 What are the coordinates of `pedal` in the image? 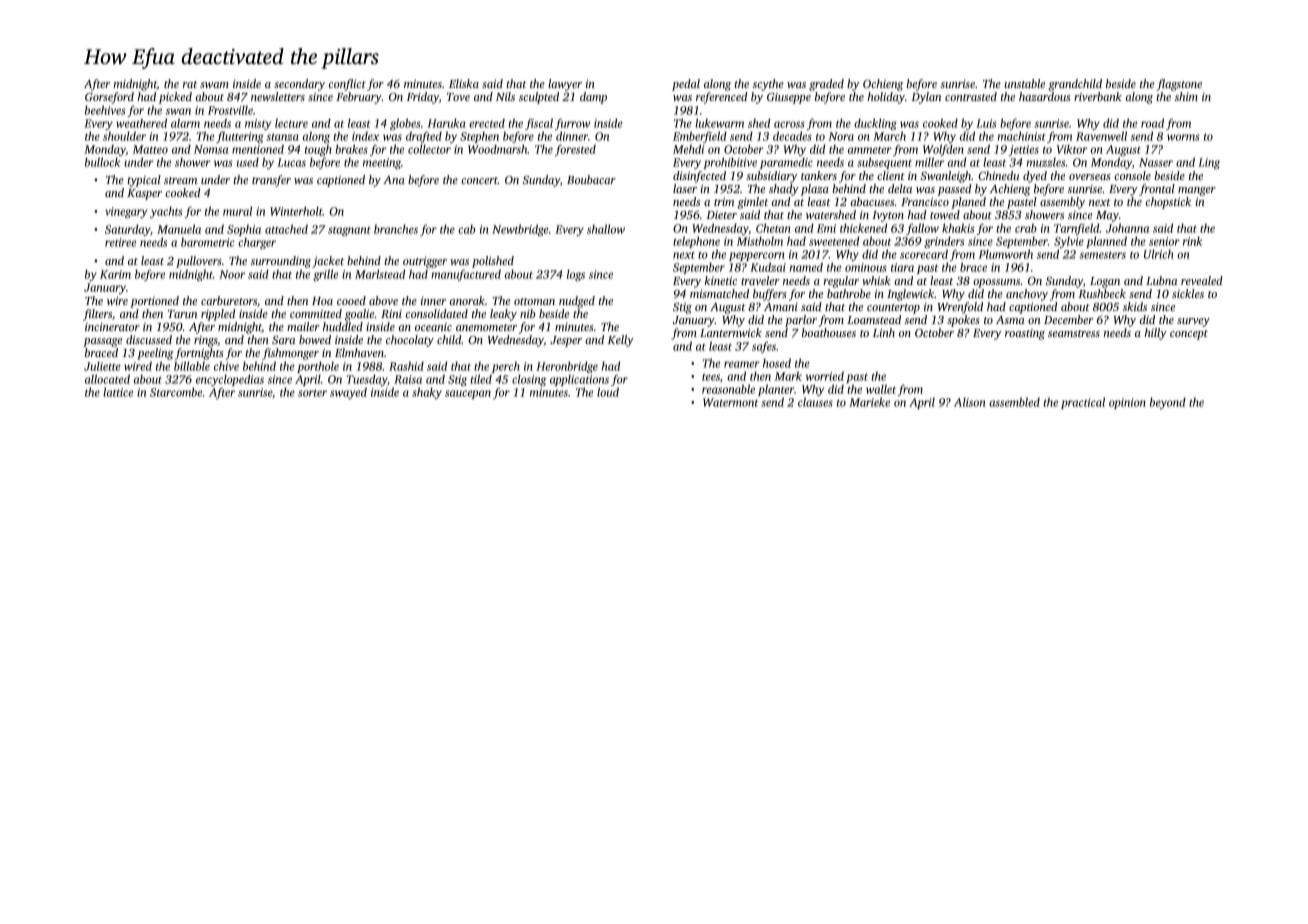 It's located at (686, 85).
